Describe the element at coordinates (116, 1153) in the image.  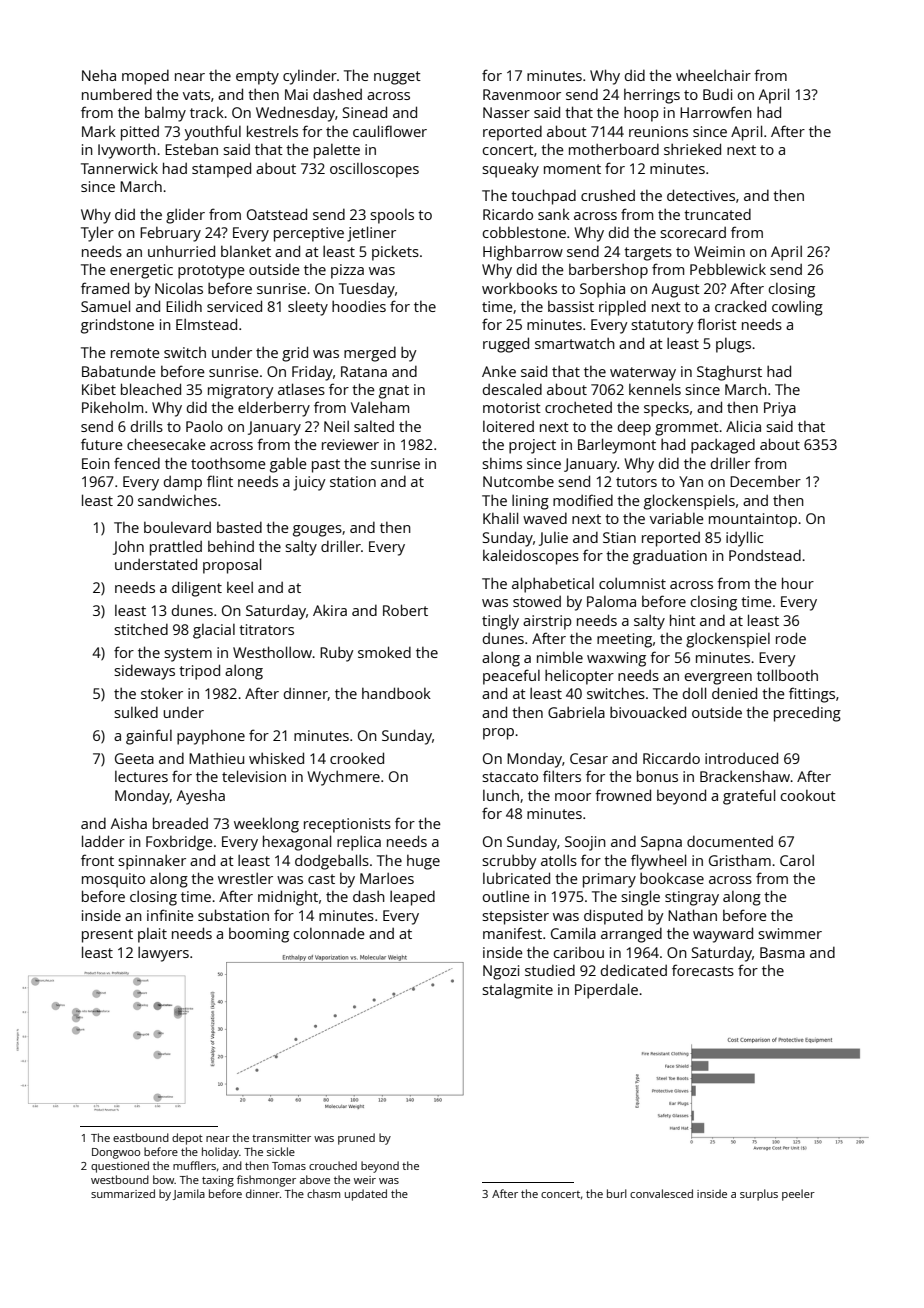
I see `Dongwoo` at that location.
